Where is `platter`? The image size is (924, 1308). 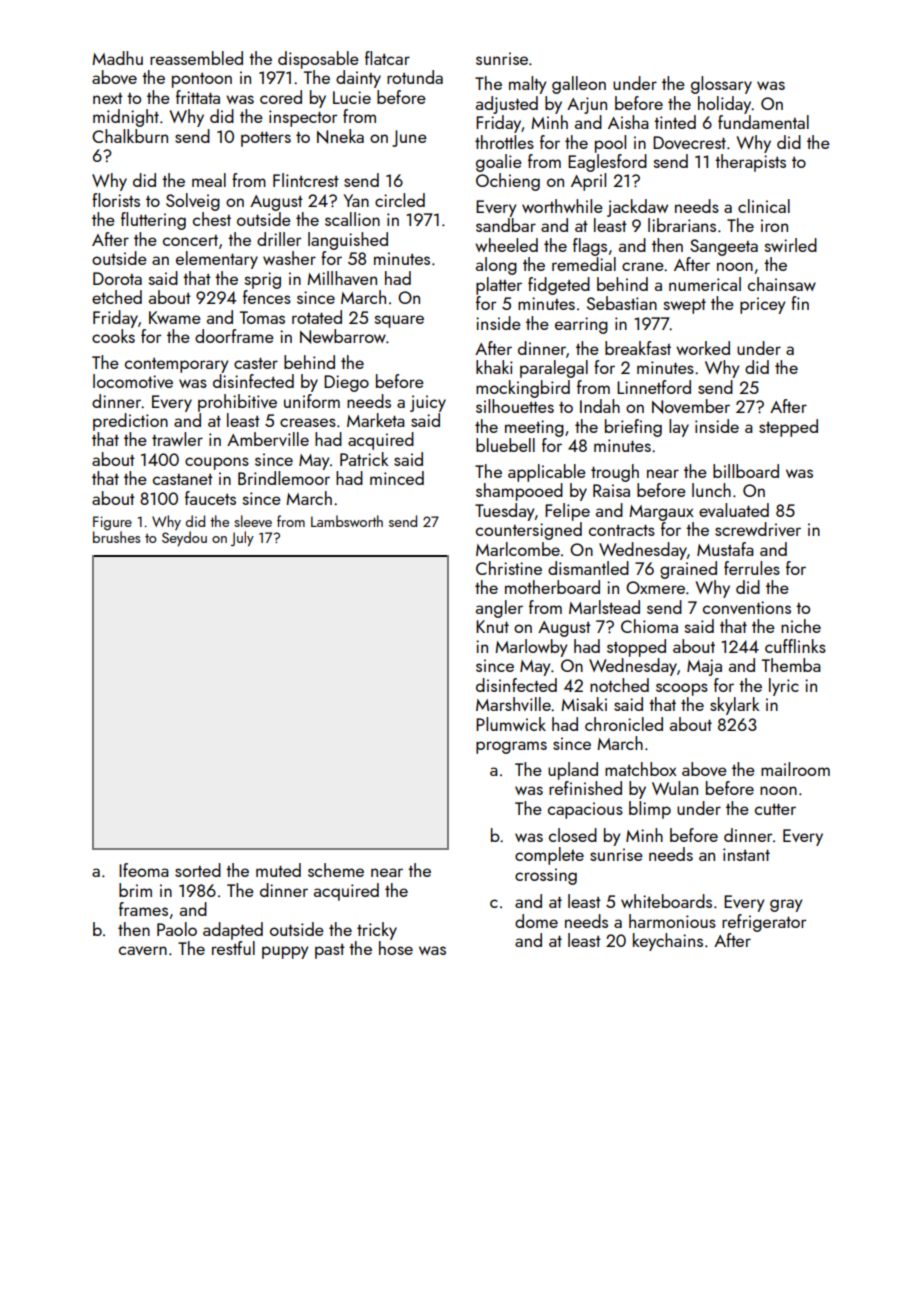 platter is located at coordinates (499, 286).
